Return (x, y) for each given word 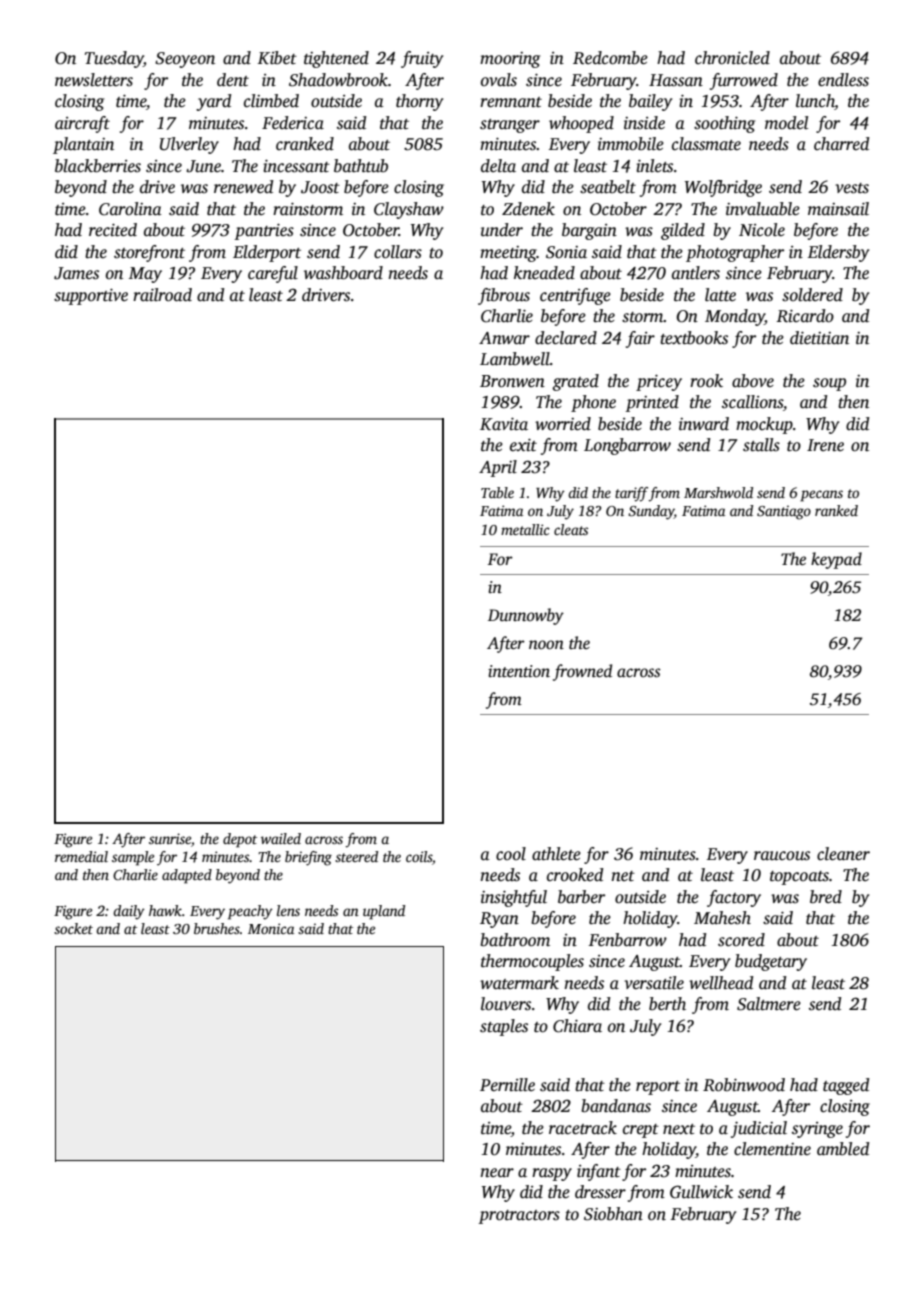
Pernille (507, 1085)
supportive (91, 297)
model (786, 123)
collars (398, 252)
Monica (271, 928)
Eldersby (838, 253)
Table (497, 492)
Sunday (651, 512)
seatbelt (608, 187)
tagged (846, 1086)
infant (599, 1172)
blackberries (98, 166)
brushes (217, 928)
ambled (843, 1149)
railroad (162, 295)
